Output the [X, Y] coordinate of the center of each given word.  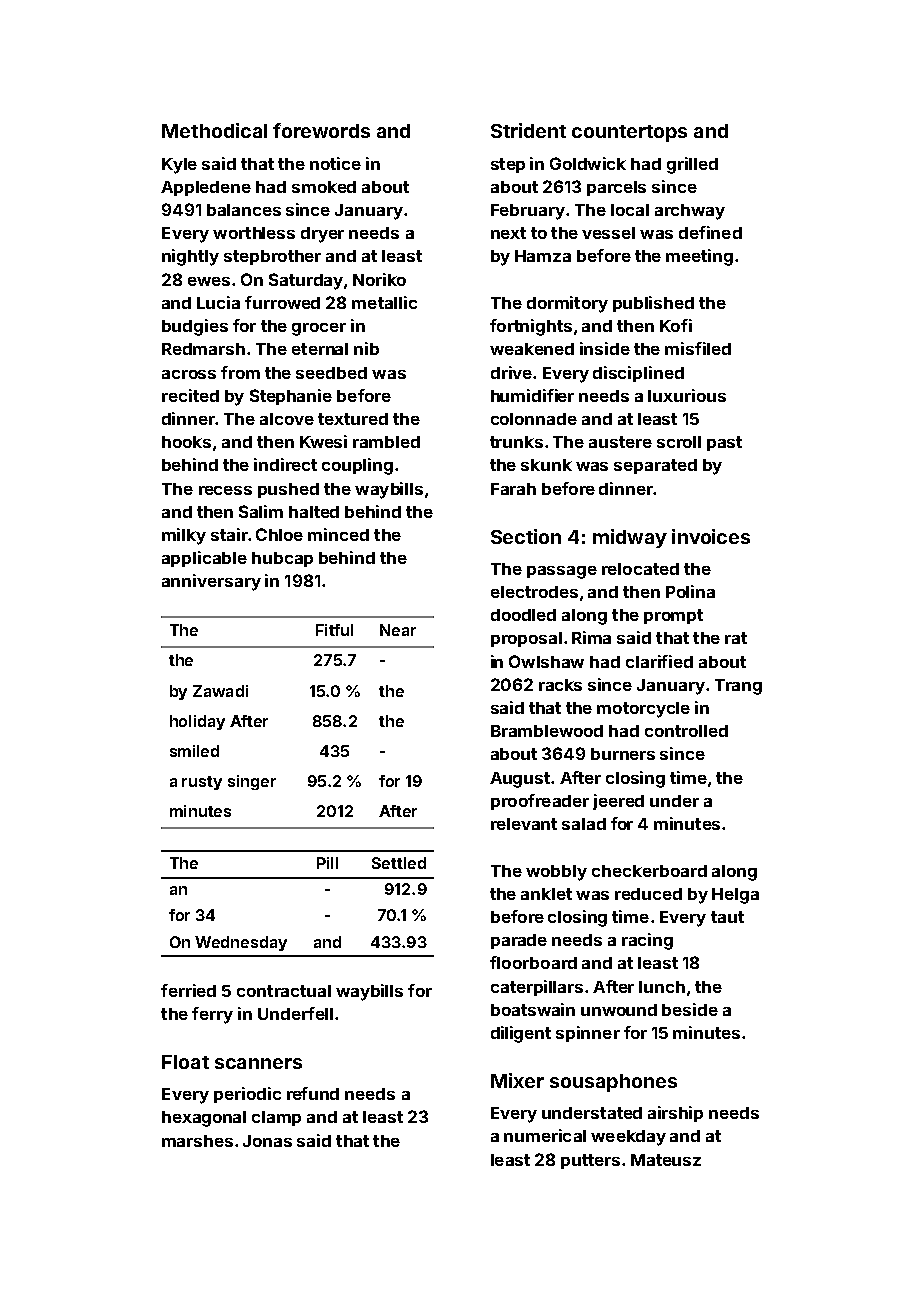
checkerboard [649, 871]
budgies [195, 327]
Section [526, 536]
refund [313, 1093]
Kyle [179, 166]
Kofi [676, 325]
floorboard [533, 962]
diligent [521, 1034]
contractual [284, 991]
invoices [711, 536]
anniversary [211, 582]
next [508, 233]
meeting [699, 257]
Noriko [379, 279]
